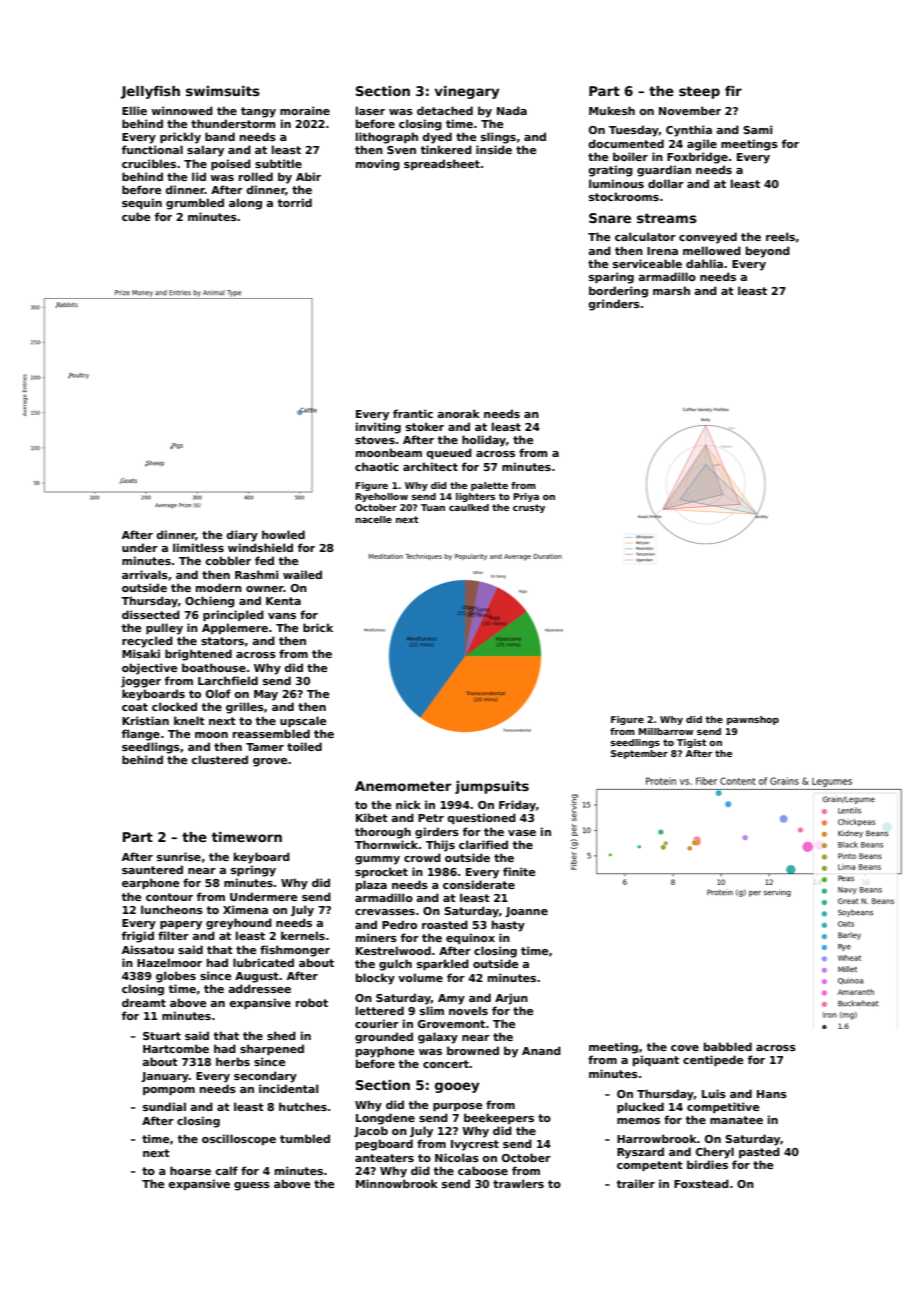  What do you see at coordinates (701, 1183) in the screenshot?
I see `Foxstead` at bounding box center [701, 1183].
